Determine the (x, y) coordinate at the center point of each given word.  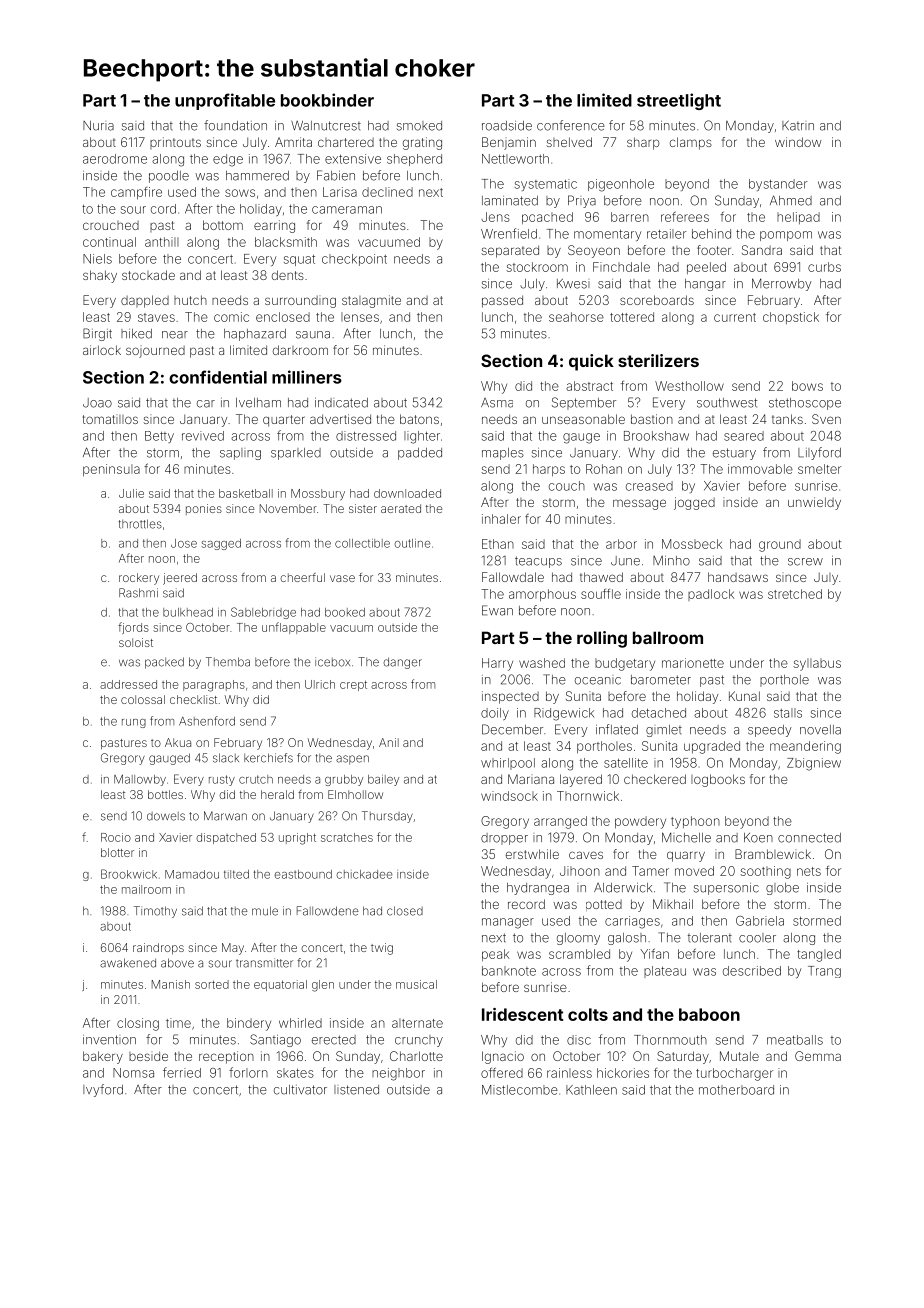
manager (508, 923)
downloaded (407, 493)
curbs (824, 267)
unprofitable (225, 101)
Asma (497, 403)
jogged (694, 503)
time (178, 1023)
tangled (819, 955)
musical (416, 984)
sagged (221, 544)
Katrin (798, 125)
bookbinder (327, 100)
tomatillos (110, 419)
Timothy (155, 912)
